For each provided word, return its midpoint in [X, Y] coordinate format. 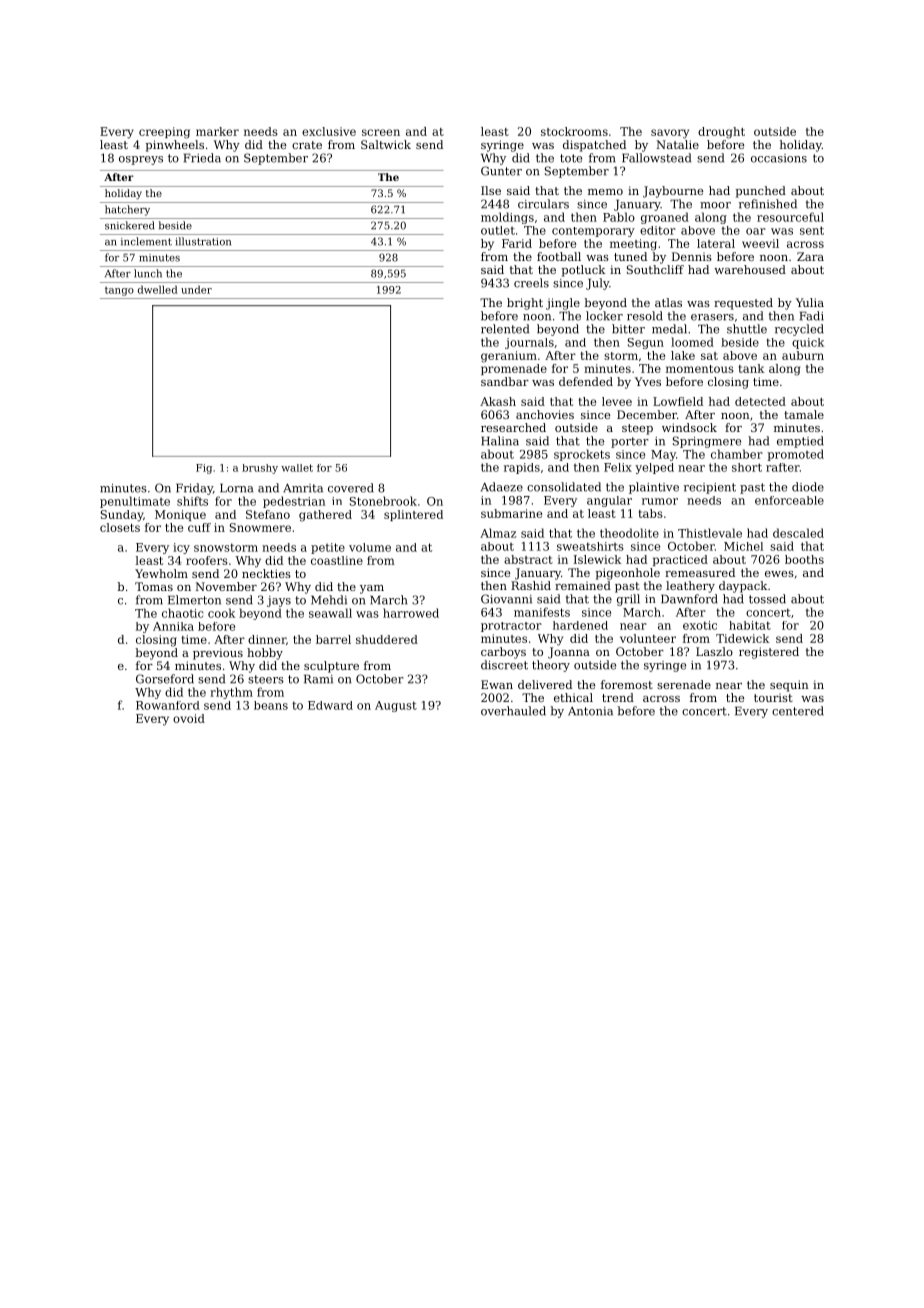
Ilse [491, 190]
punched [761, 192]
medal [669, 329]
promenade [514, 369]
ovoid [189, 718]
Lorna [236, 488]
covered [351, 488]
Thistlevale [710, 533]
